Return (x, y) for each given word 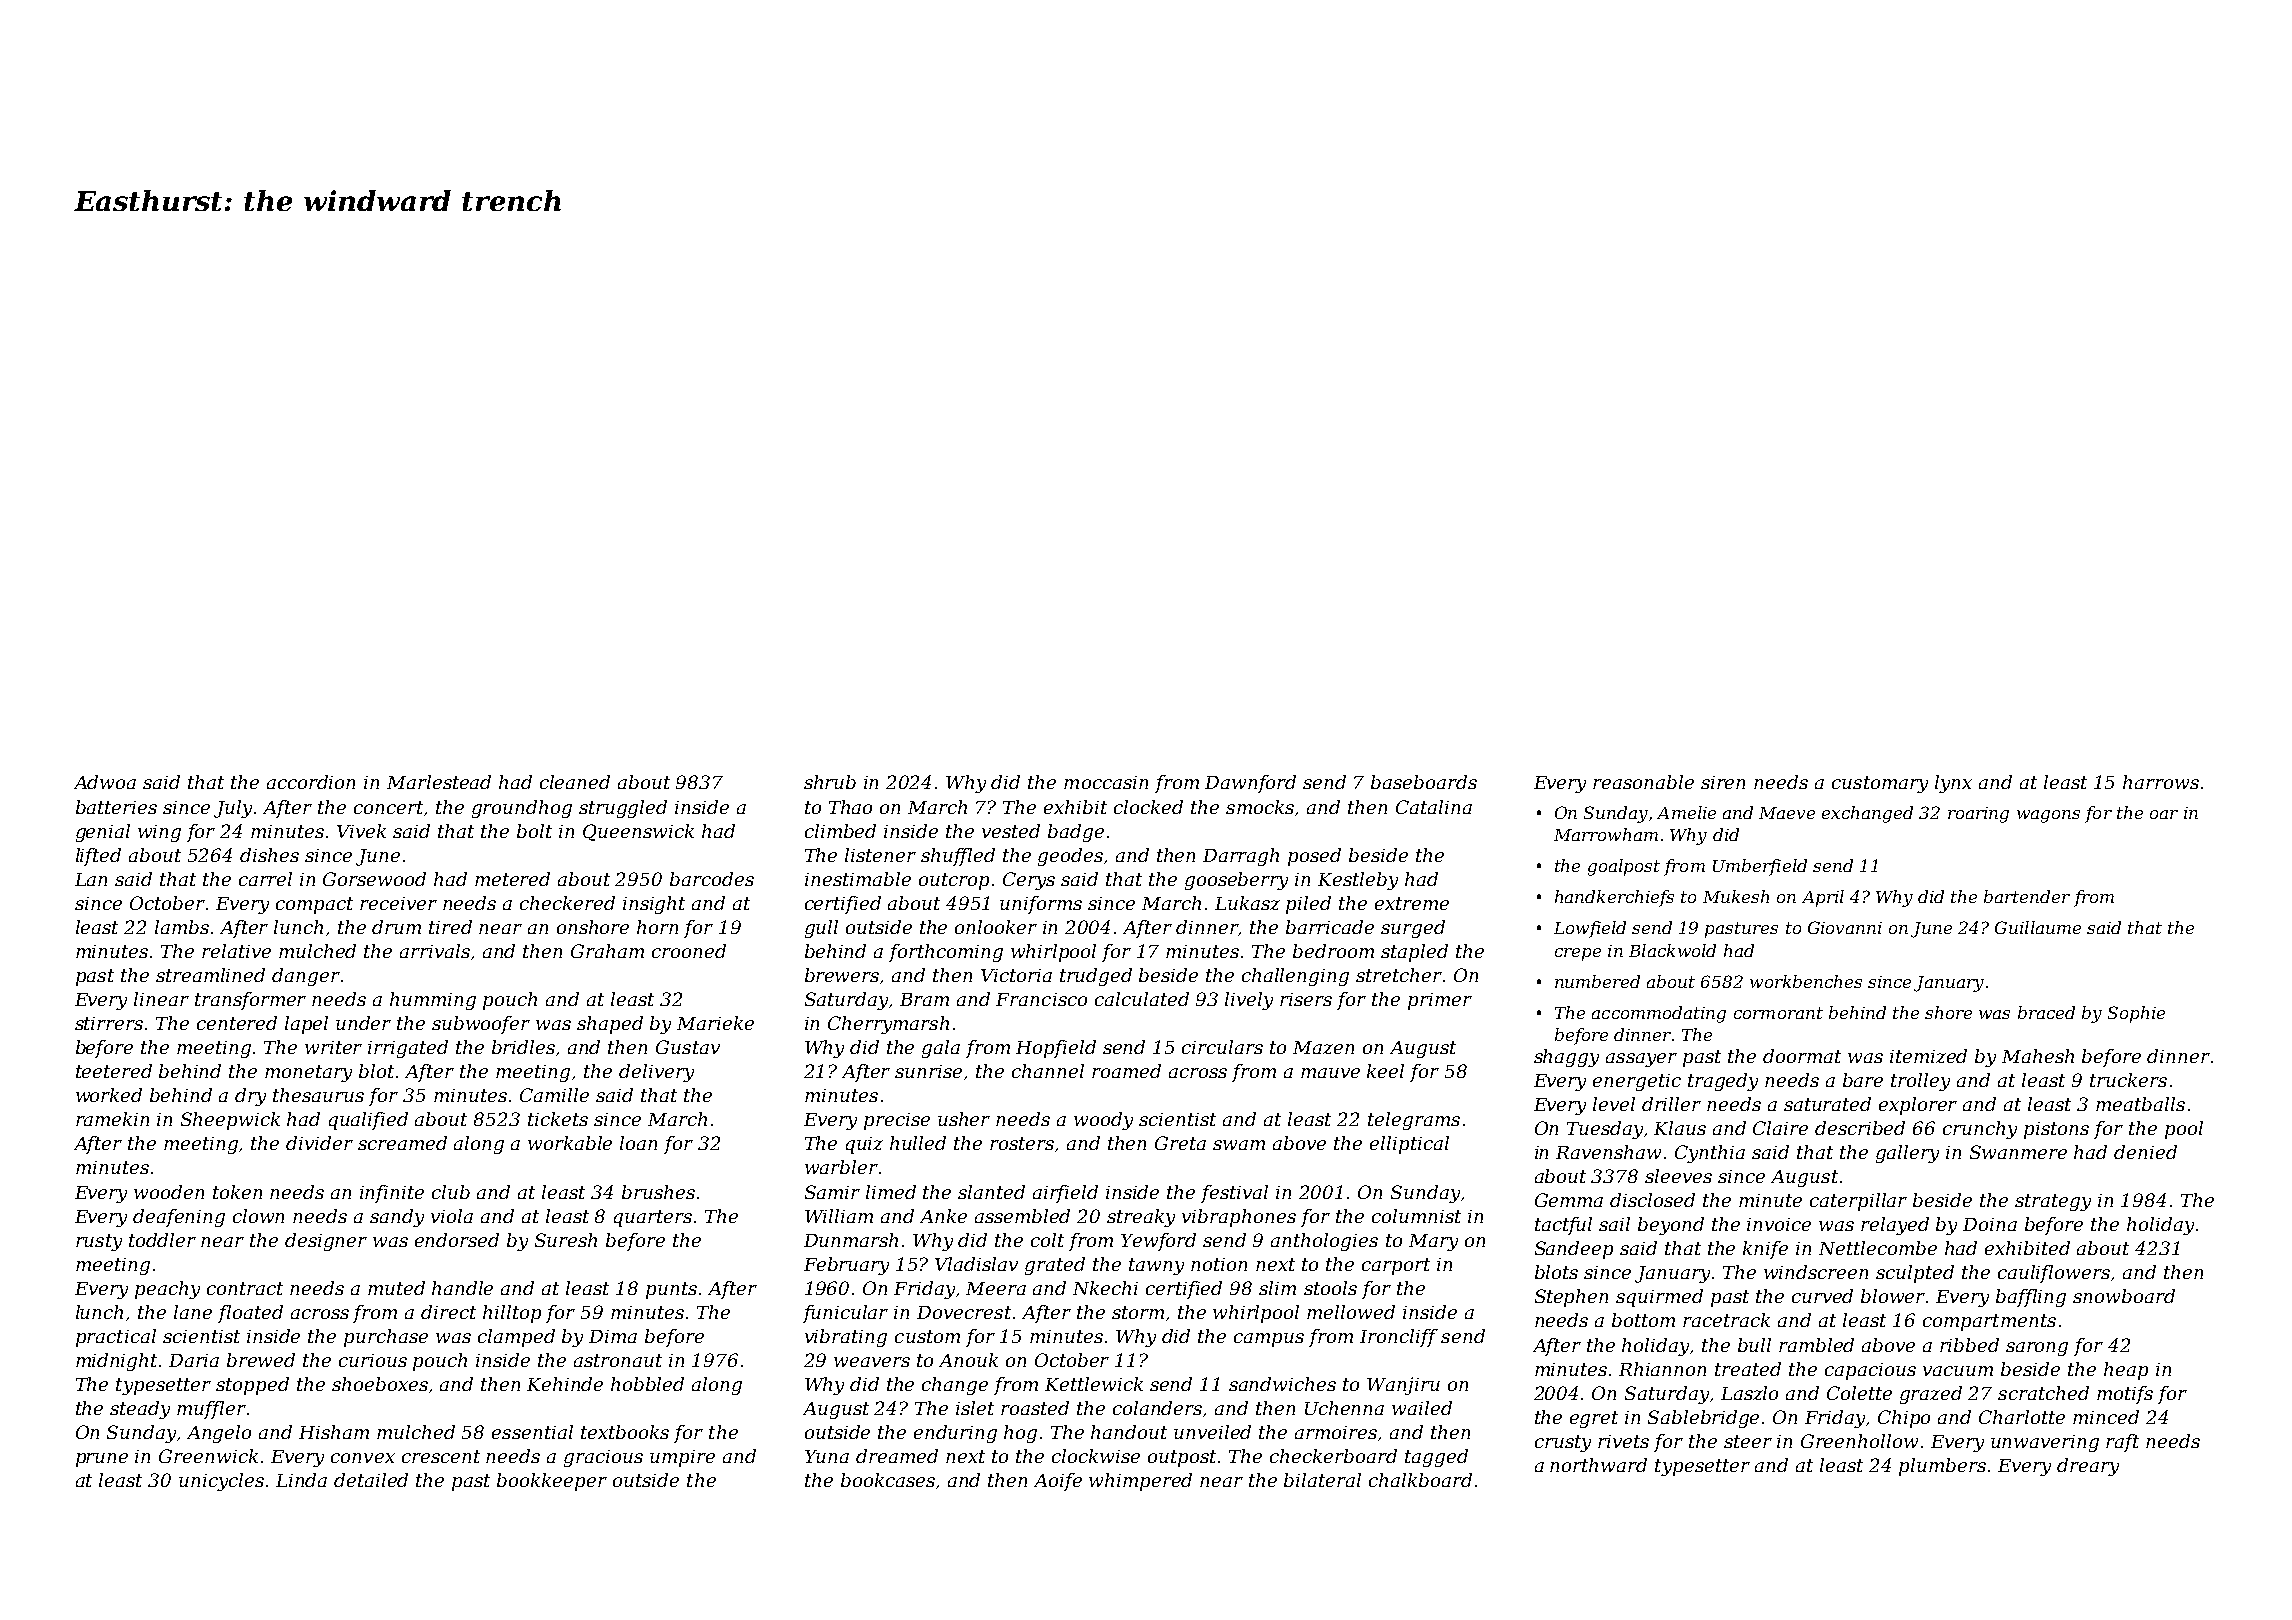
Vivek (361, 831)
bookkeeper (552, 1482)
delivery (656, 1073)
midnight (116, 1362)
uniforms (1041, 905)
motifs (2125, 1395)
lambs (182, 927)
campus (1269, 1340)
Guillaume (2038, 927)
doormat (1802, 1056)
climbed (840, 831)
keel (1385, 1071)
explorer (1918, 1106)
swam (1239, 1145)
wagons (2048, 816)
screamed (402, 1143)
